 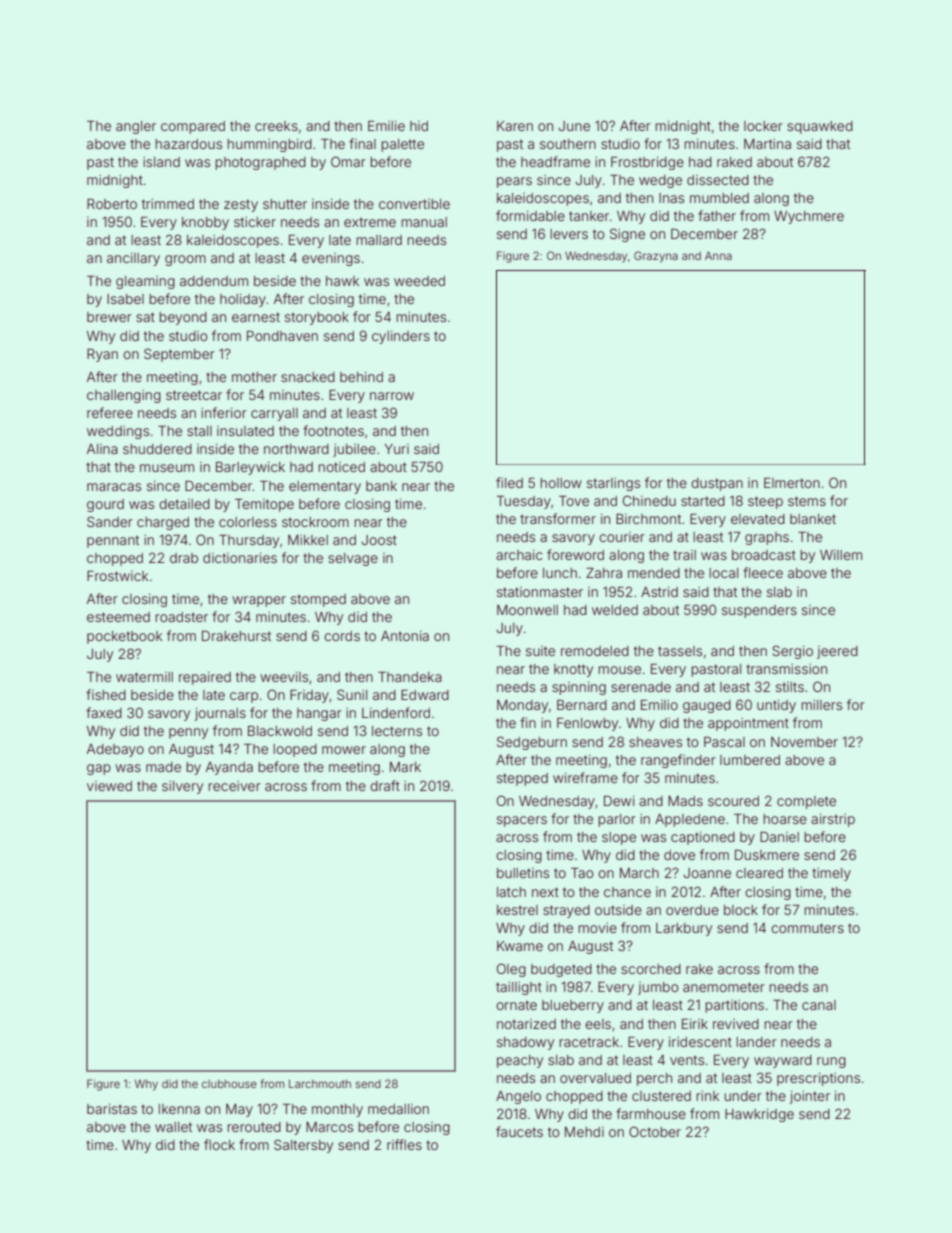 I want to click on Ayanda, so click(x=229, y=768).
